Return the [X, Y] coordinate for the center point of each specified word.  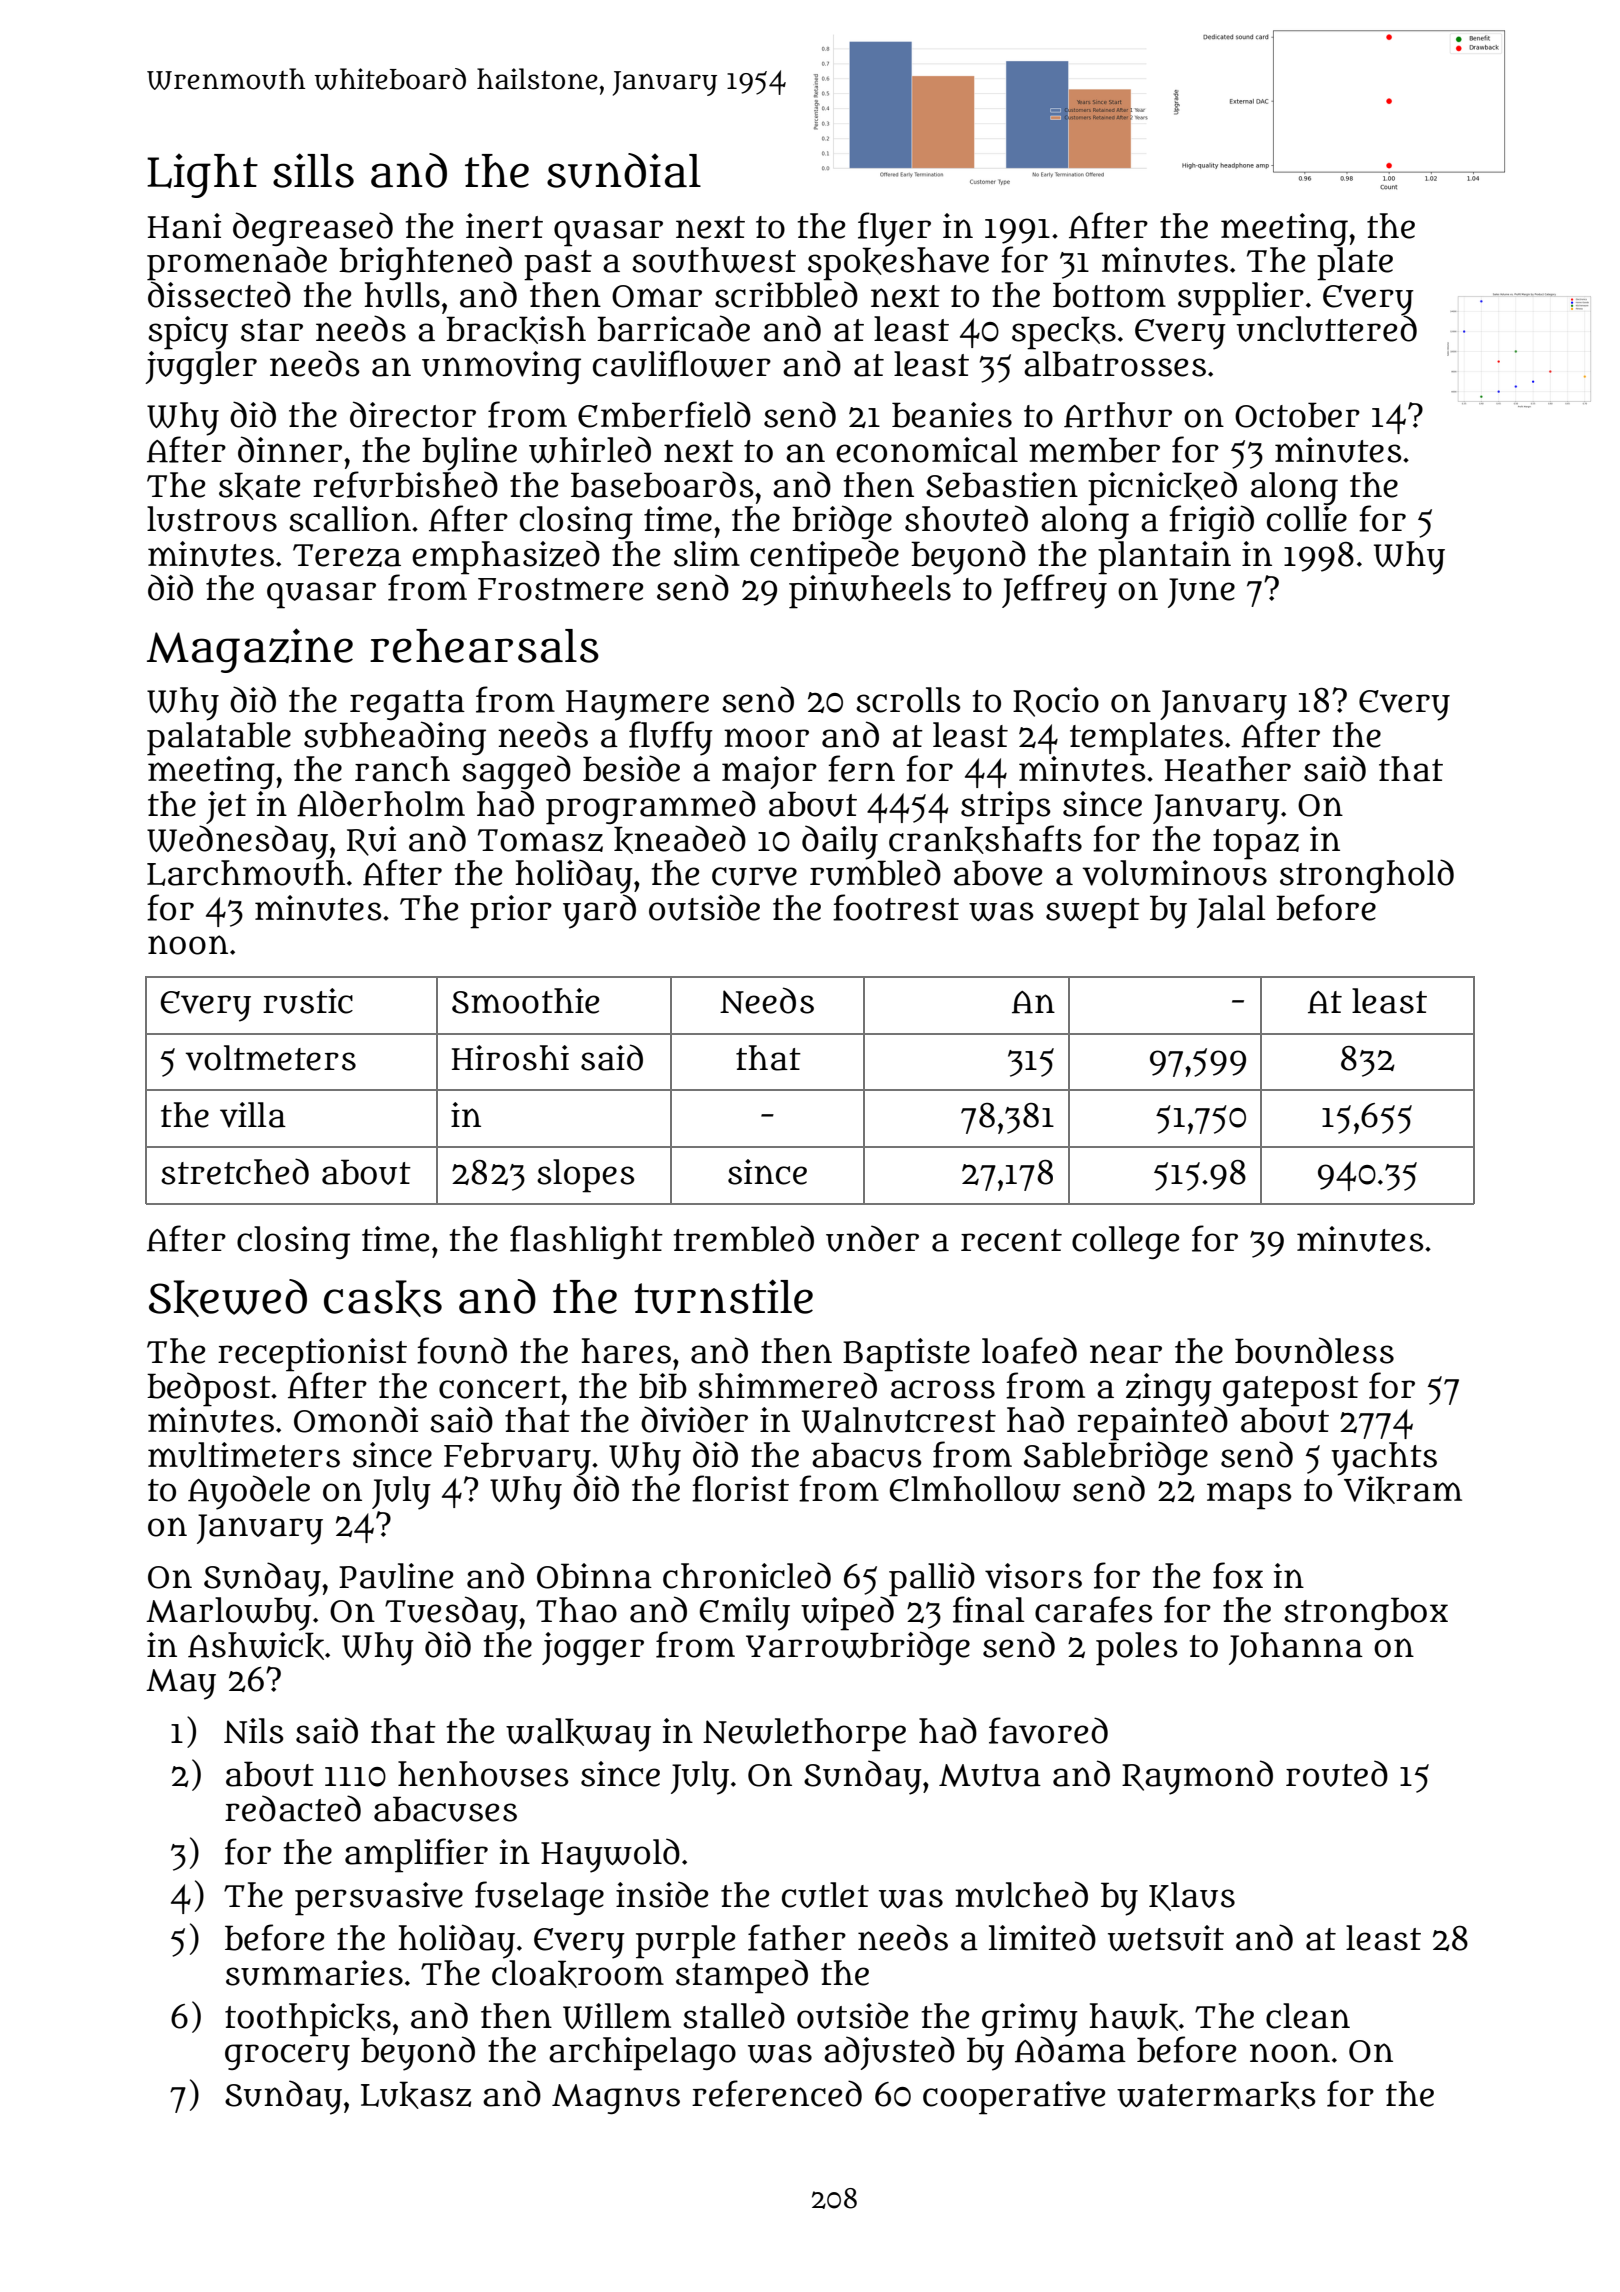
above [998, 873]
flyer [894, 229]
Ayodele [249, 1492]
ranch [402, 769]
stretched [235, 1171]
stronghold [1367, 876]
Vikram [1403, 1490]
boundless [1314, 1350]
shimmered [787, 1385]
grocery [287, 2057]
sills [313, 170]
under [872, 1238]
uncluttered [1325, 328]
